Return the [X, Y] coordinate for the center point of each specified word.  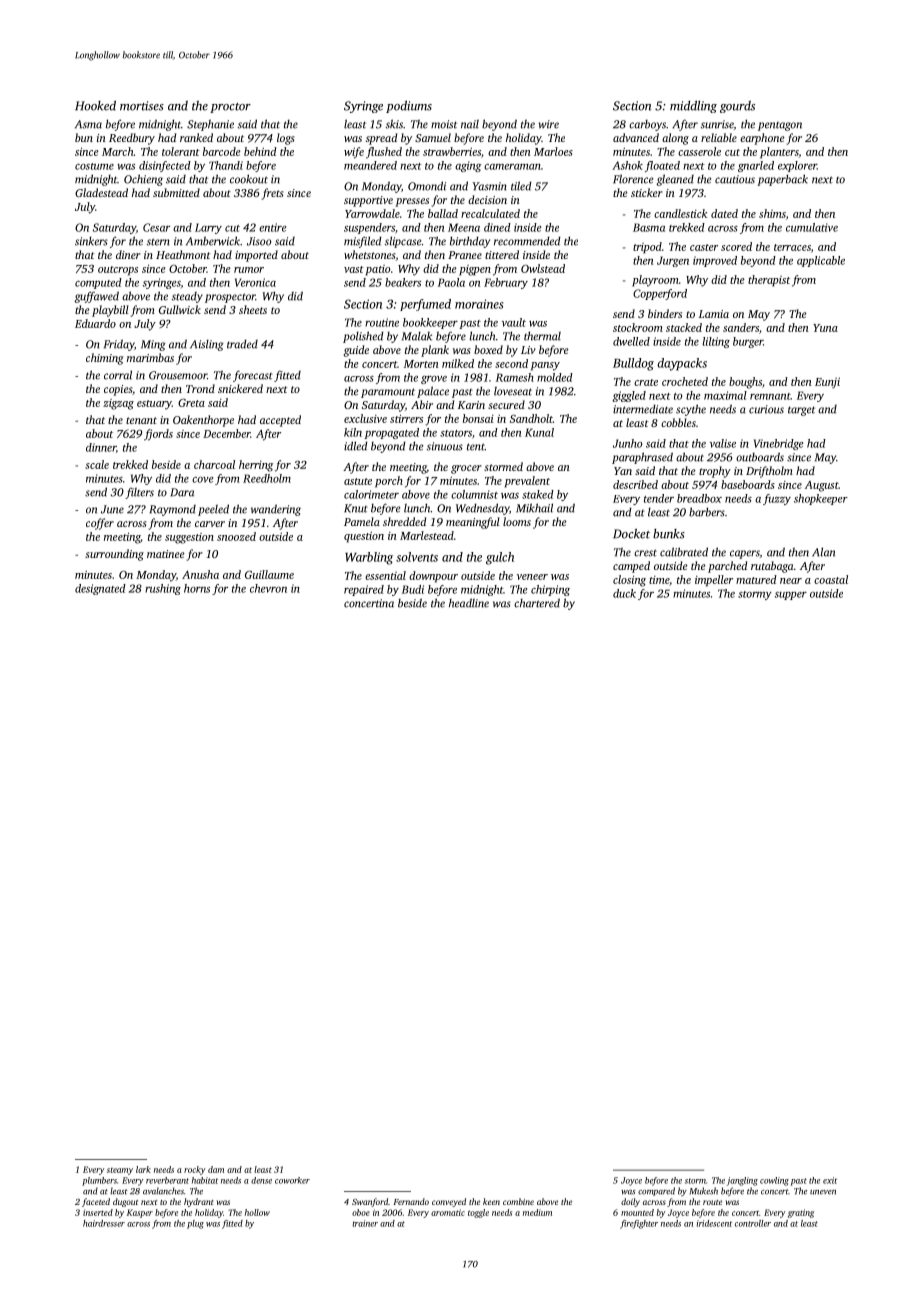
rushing [163, 589]
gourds [737, 107]
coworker [292, 1180]
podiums [409, 107]
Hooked [95, 106]
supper [791, 596]
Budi [413, 589]
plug [195, 1224]
